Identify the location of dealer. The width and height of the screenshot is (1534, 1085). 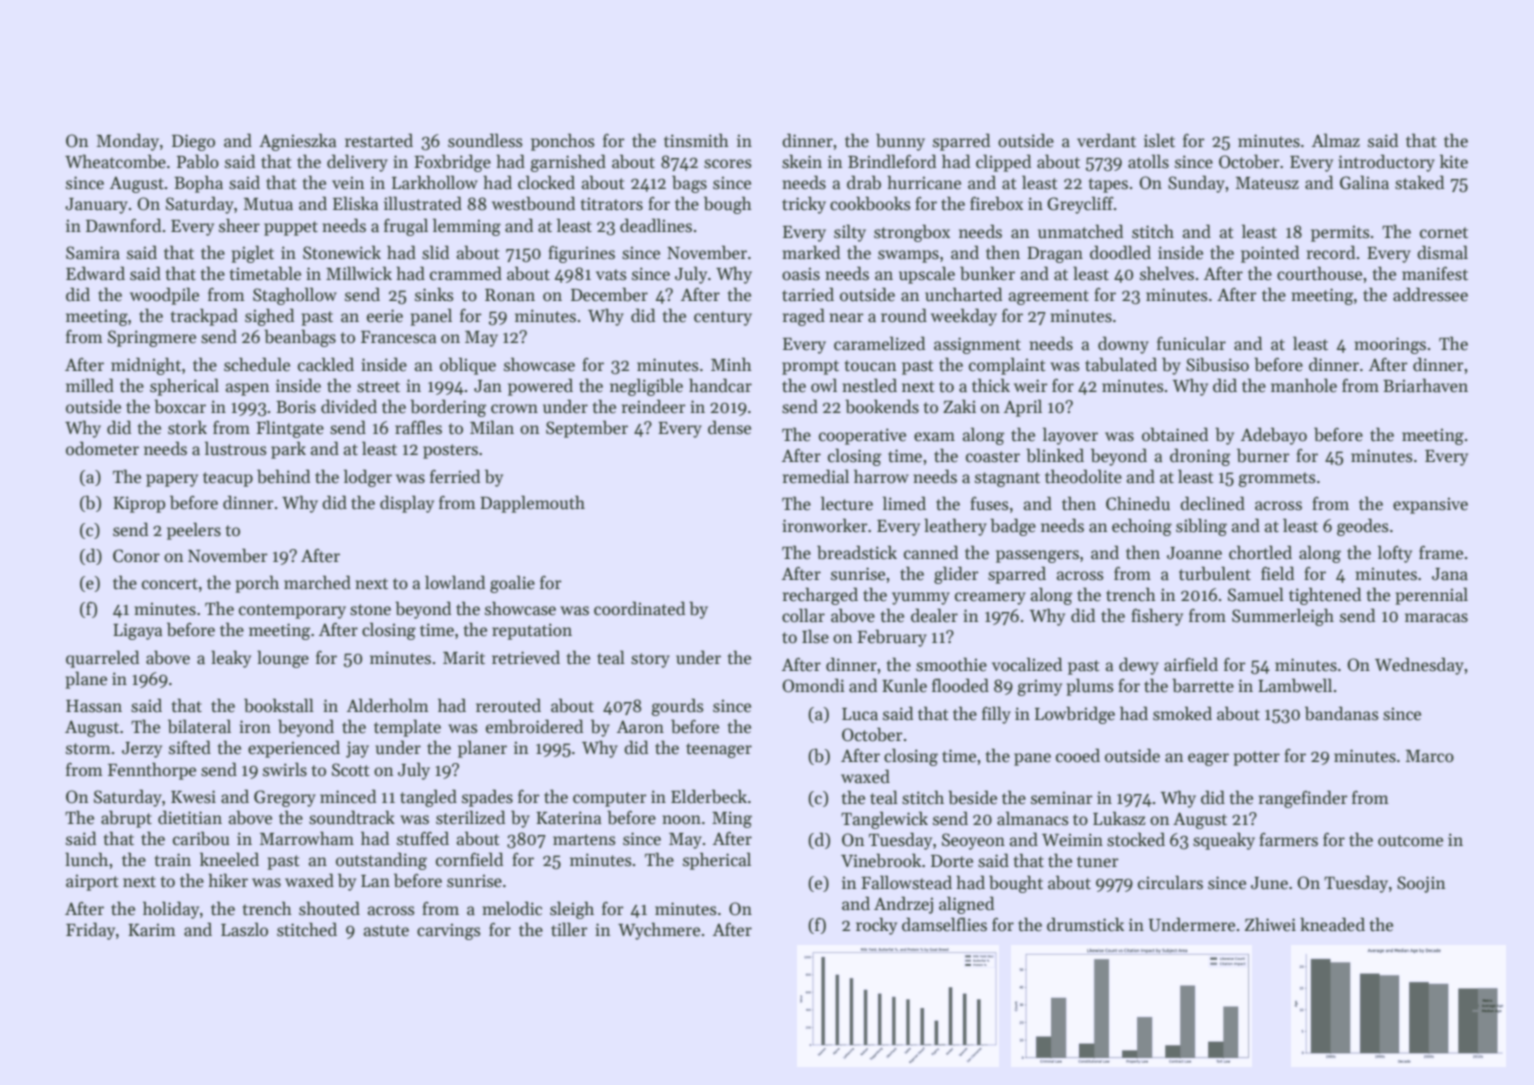
(934, 615).
